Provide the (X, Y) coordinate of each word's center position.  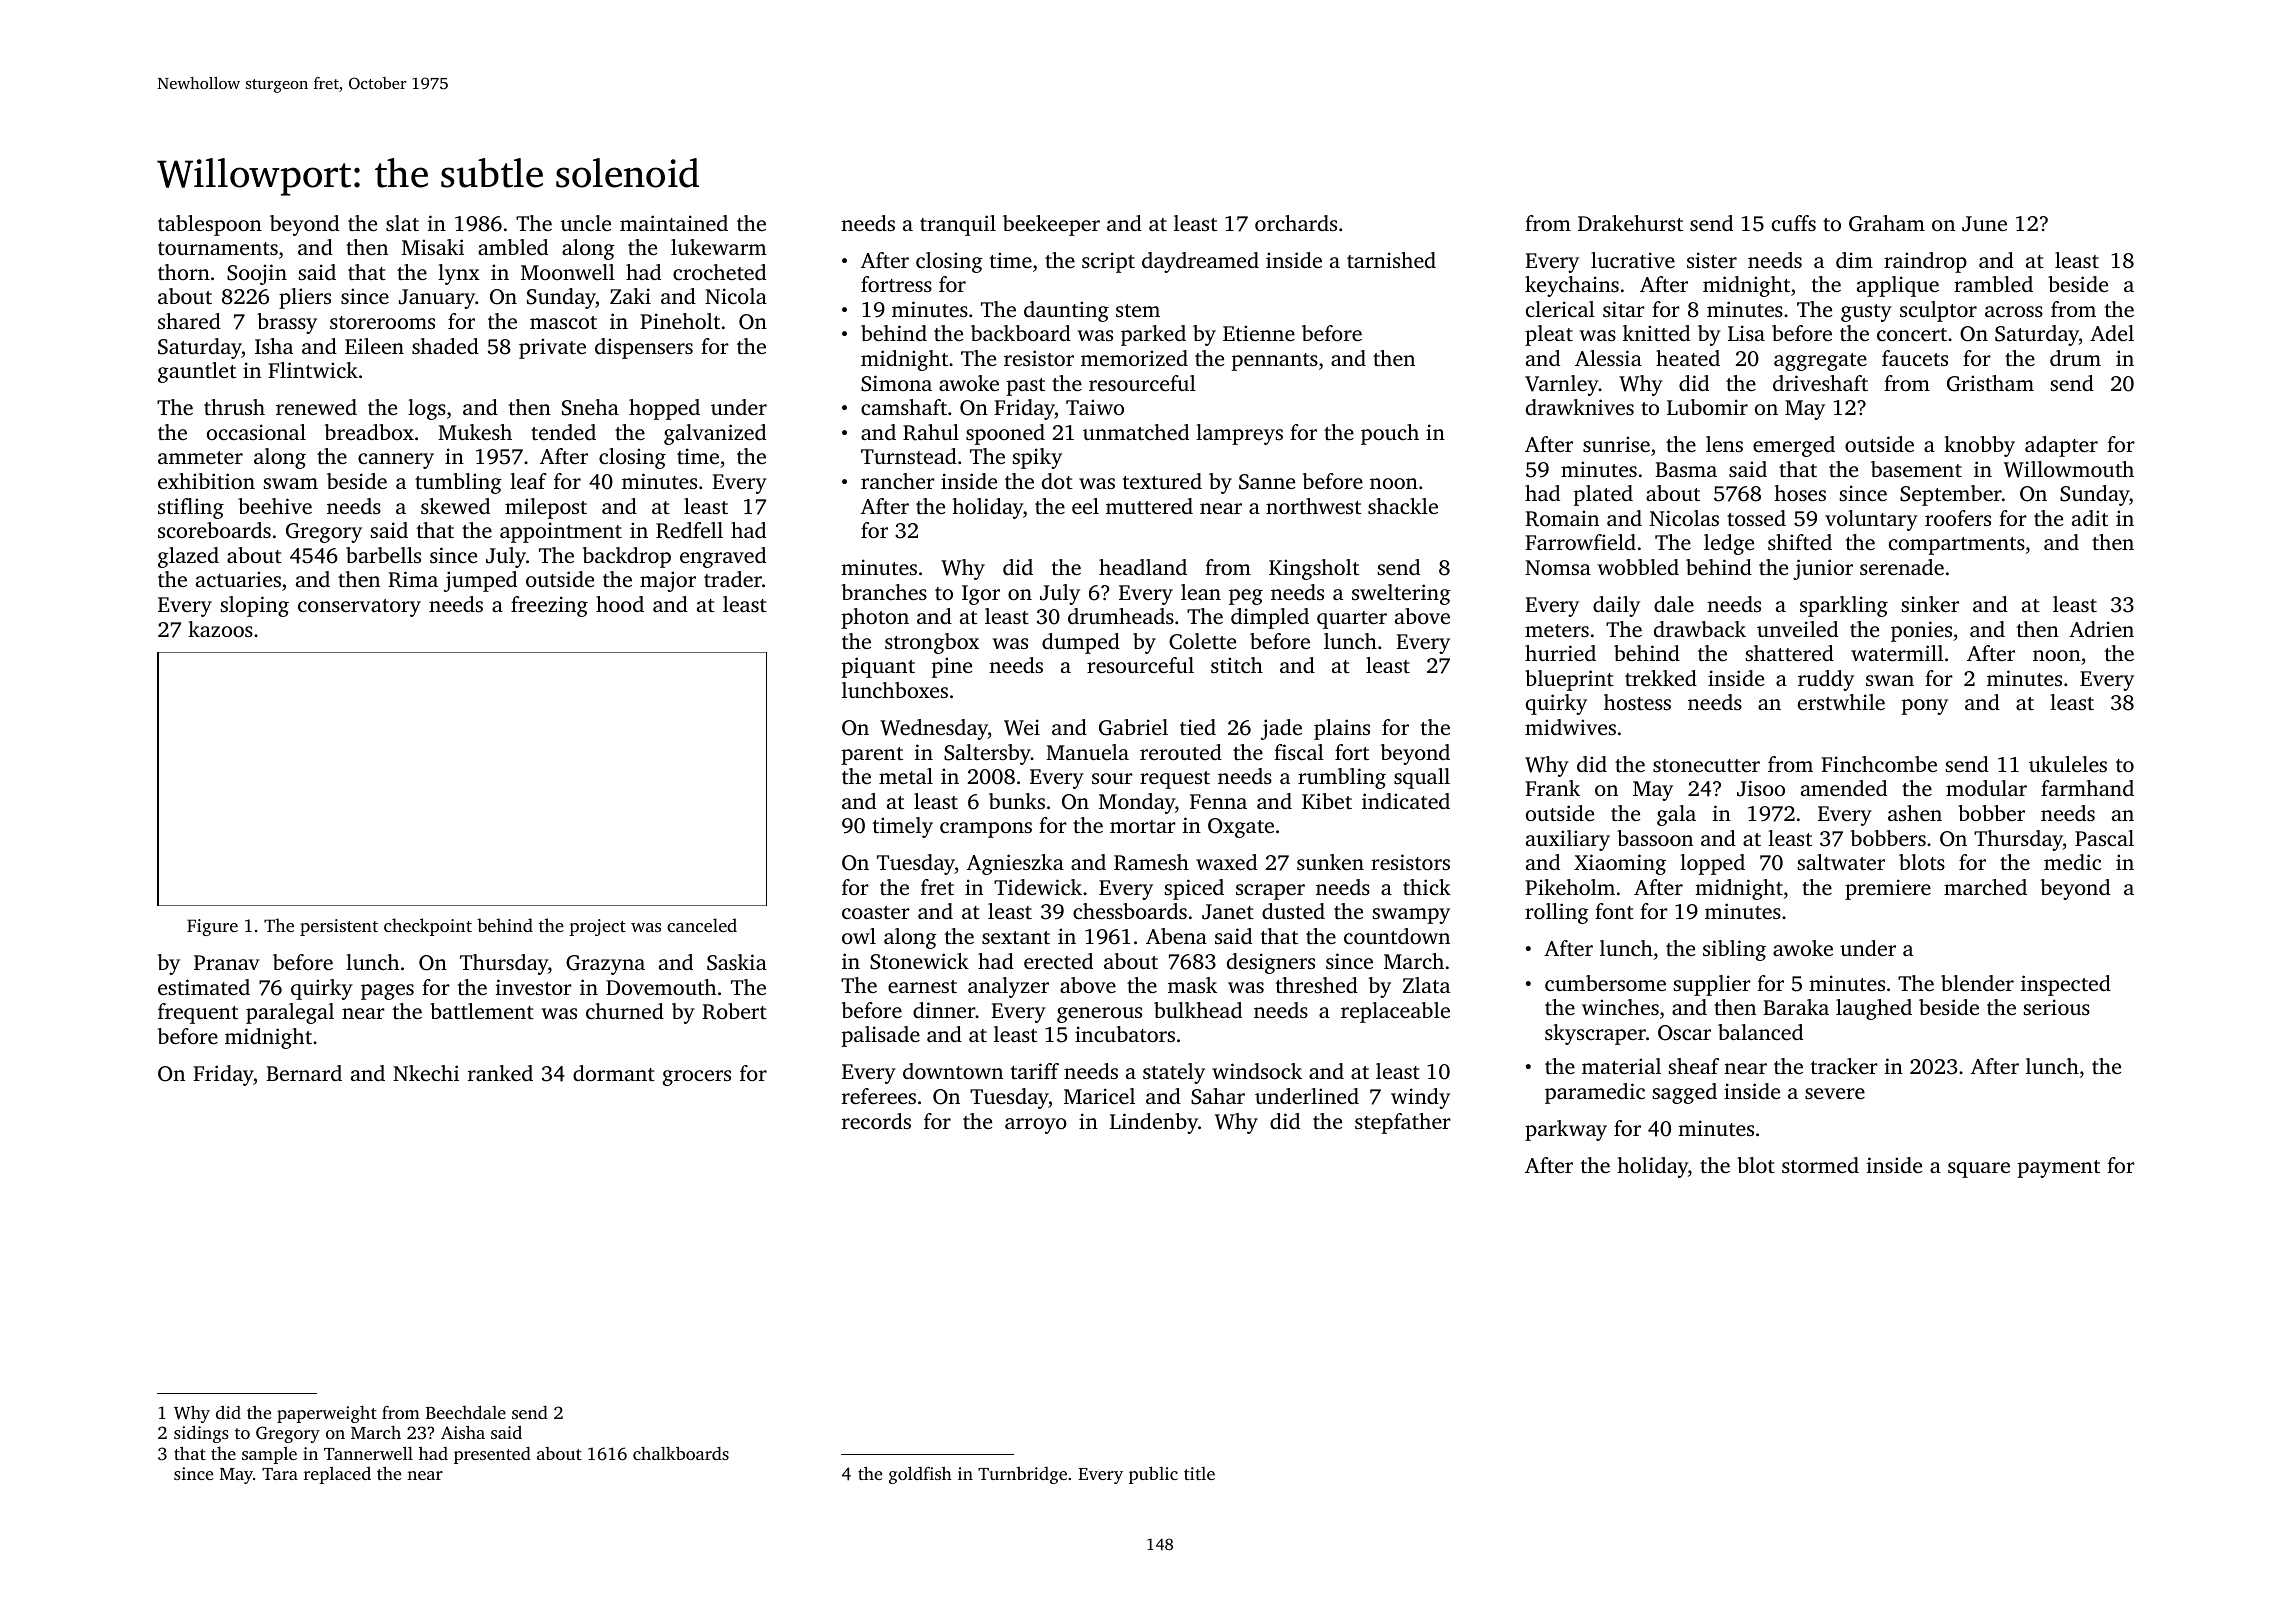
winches (1620, 1007)
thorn (184, 272)
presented (492, 1455)
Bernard (304, 1073)
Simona (896, 383)
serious (2056, 1007)
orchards (1296, 223)
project (597, 927)
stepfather (1403, 1123)
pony (1925, 707)
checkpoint (428, 927)
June (1984, 224)
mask (1192, 985)
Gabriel (1133, 727)
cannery (396, 461)
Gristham (1990, 383)
